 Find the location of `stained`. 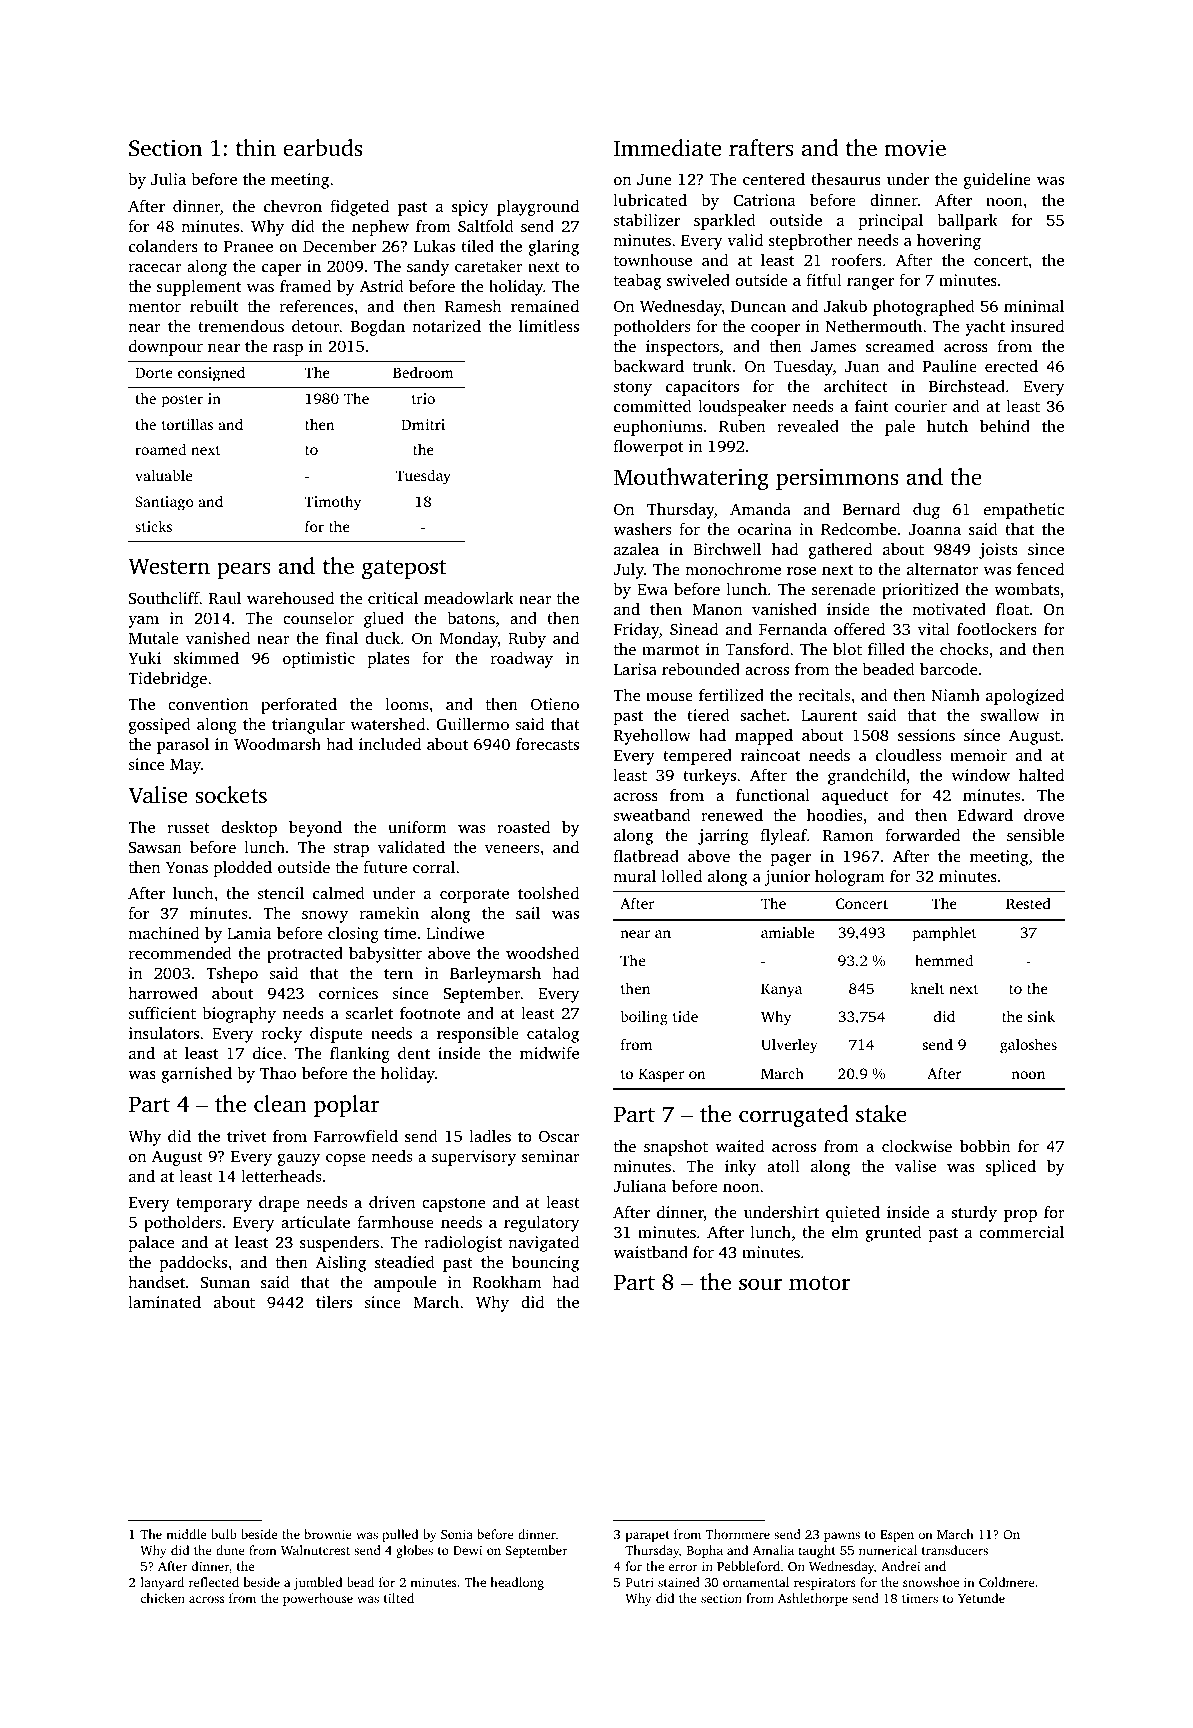

stained is located at coordinates (679, 1582).
